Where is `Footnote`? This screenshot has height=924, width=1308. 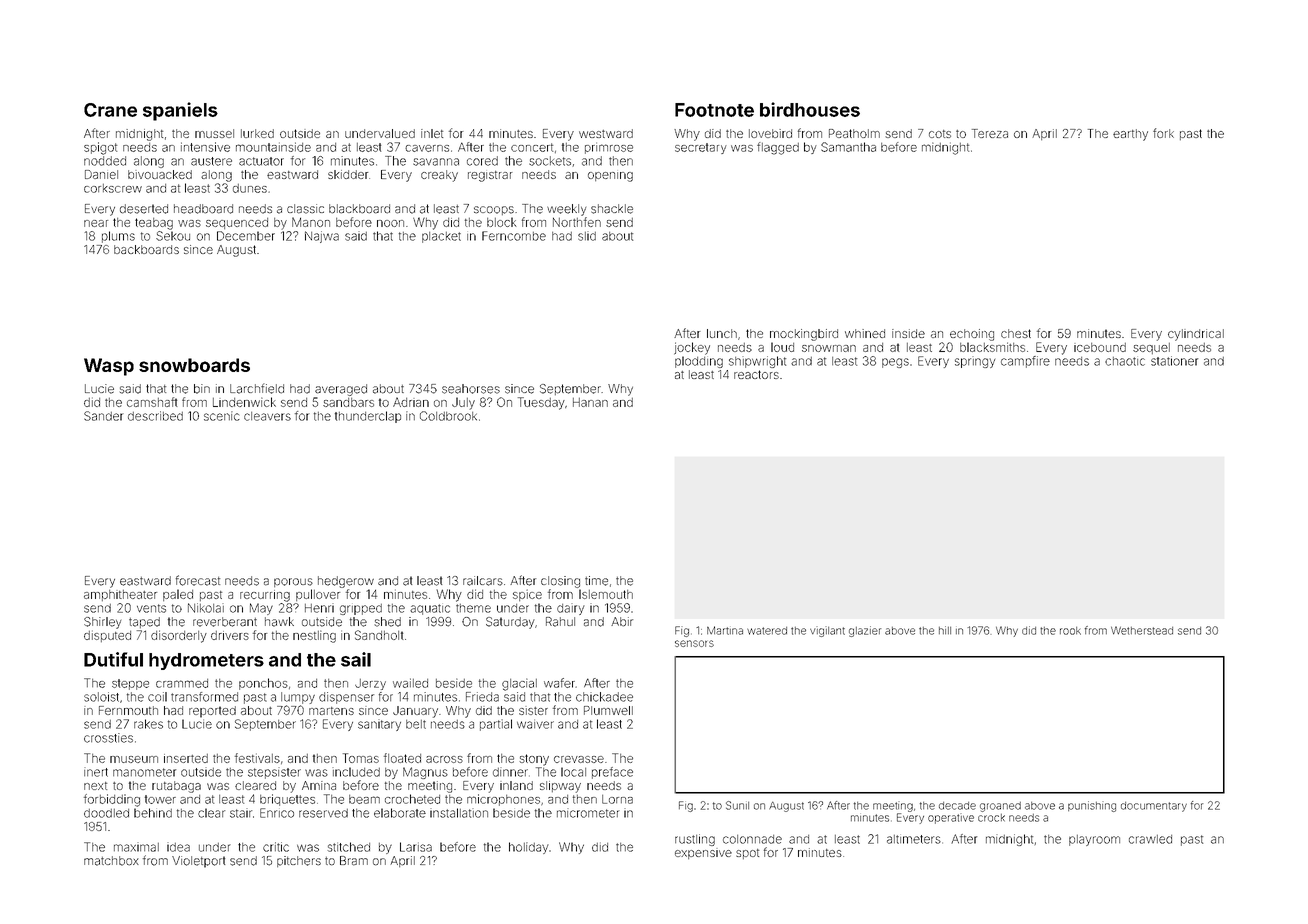
Footnote is located at coordinates (714, 110).
